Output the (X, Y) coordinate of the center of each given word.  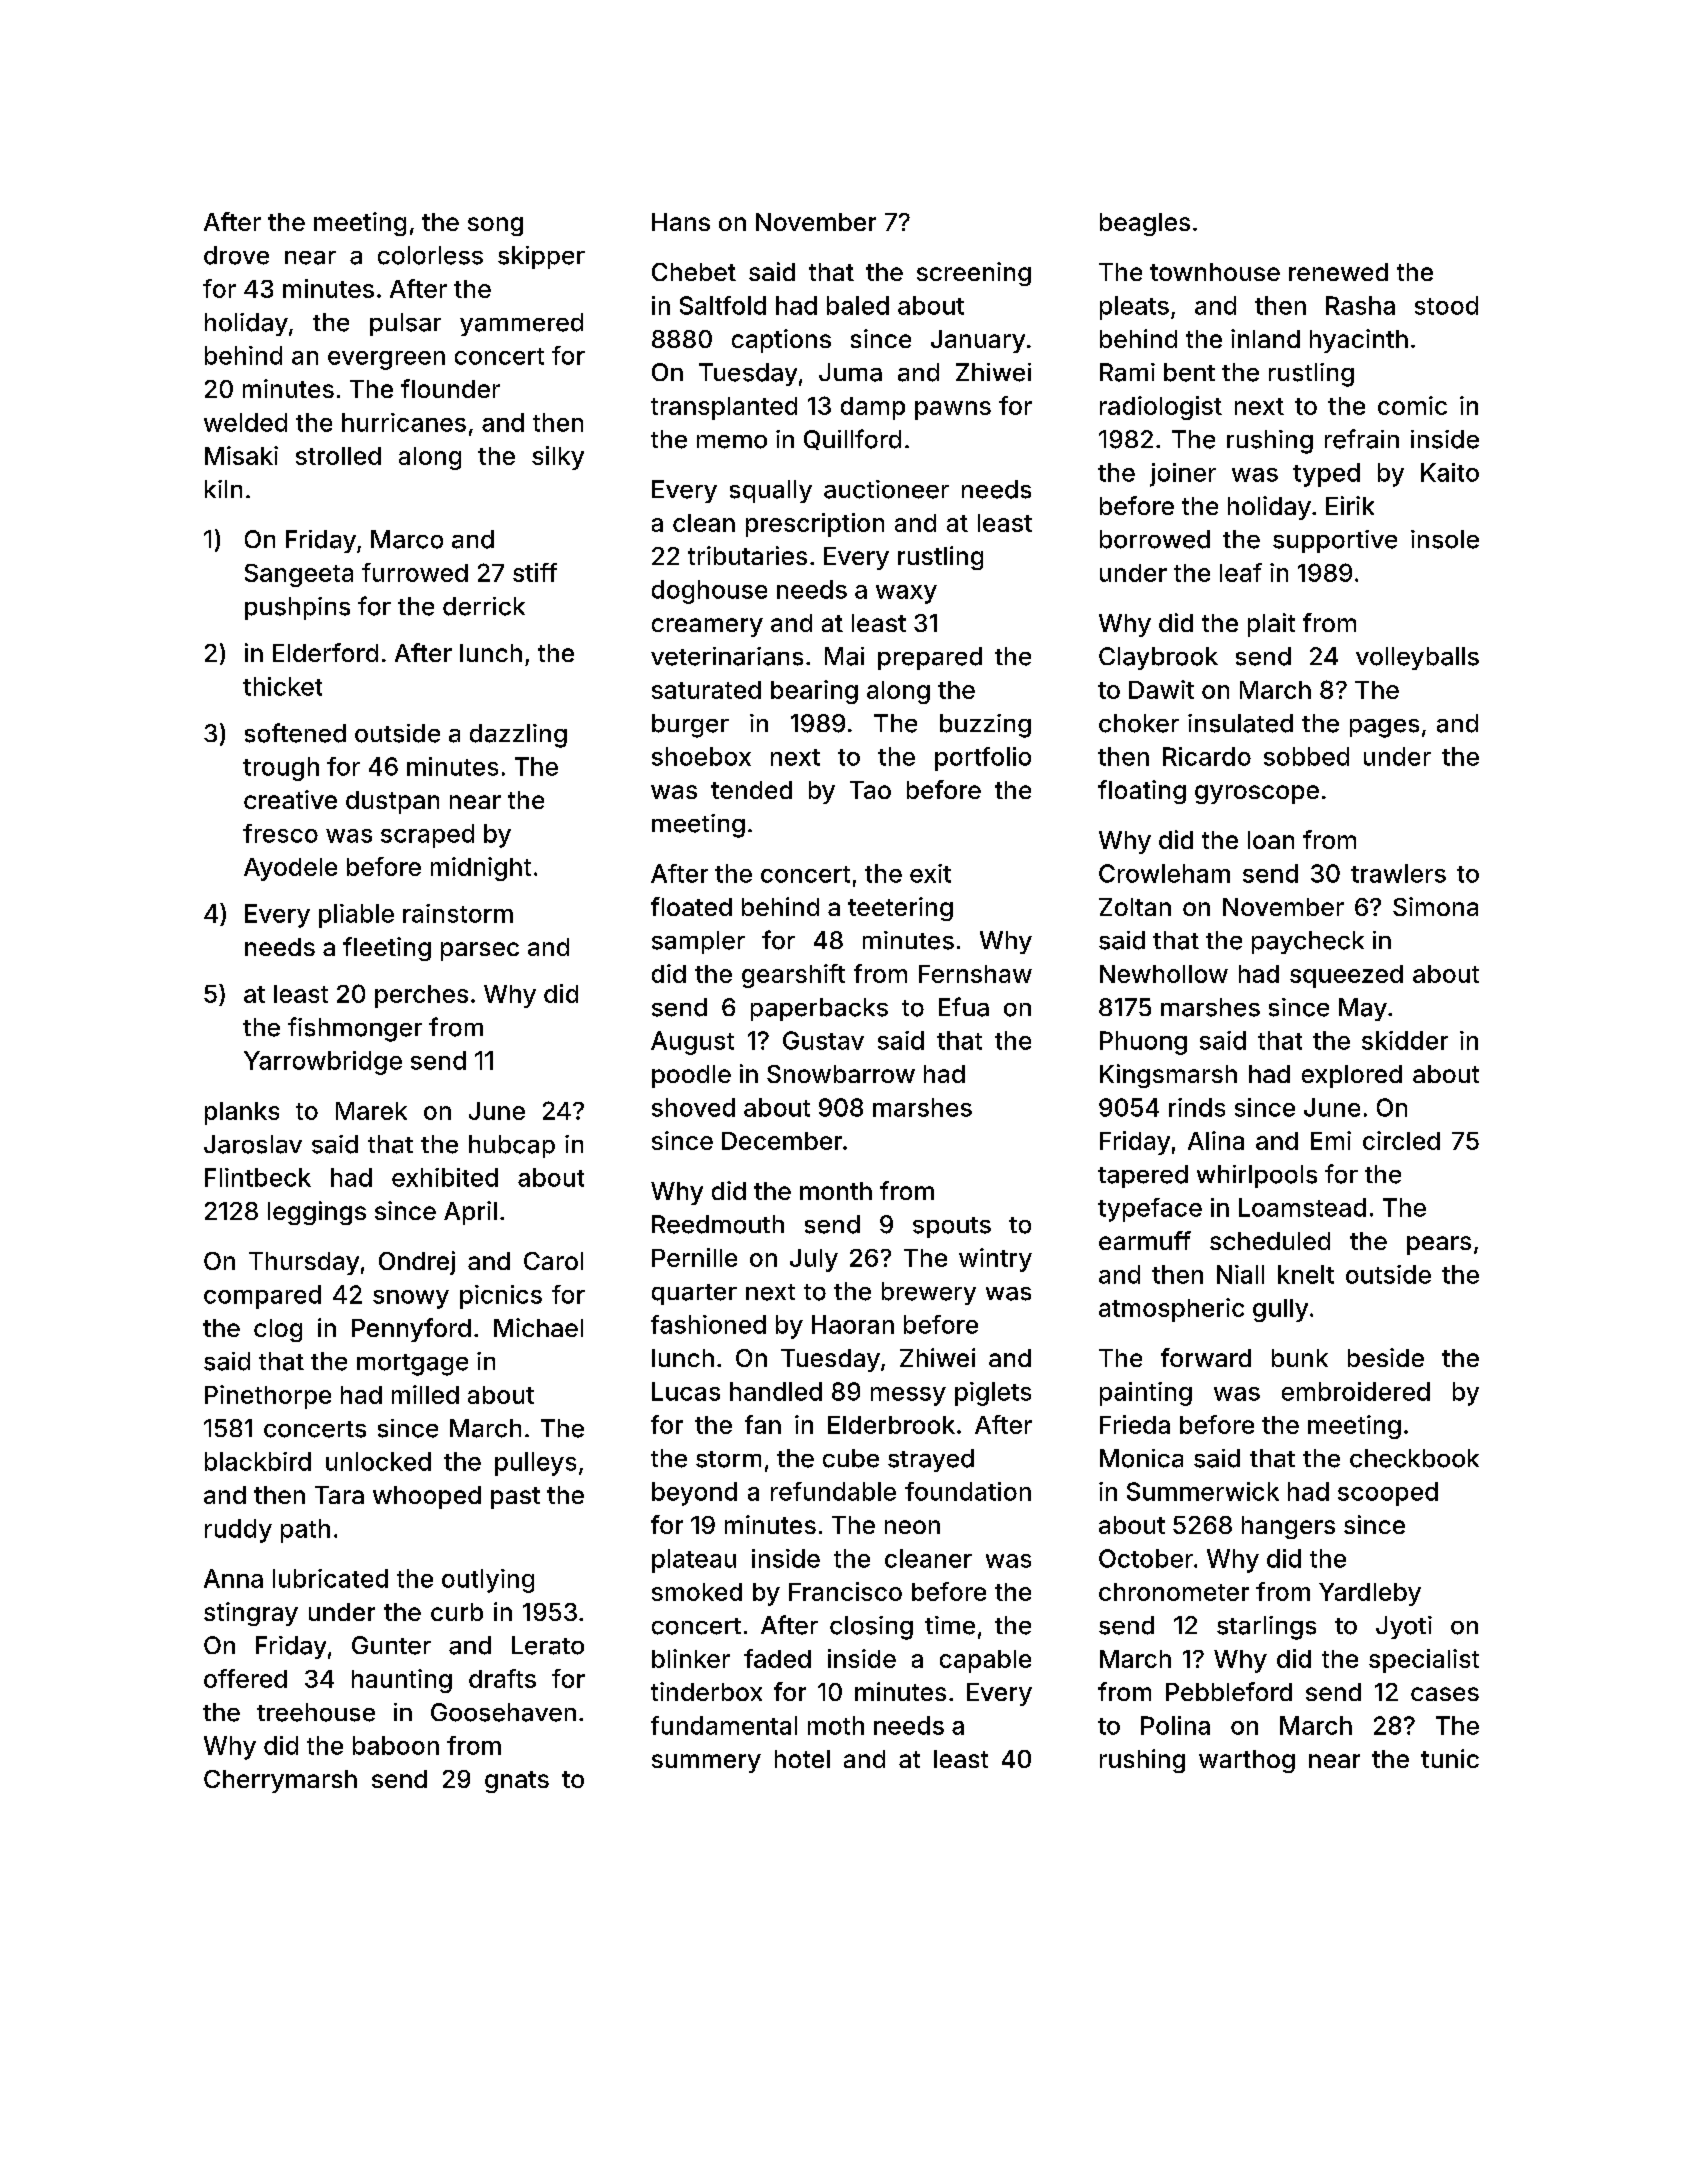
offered (245, 1678)
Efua (964, 1007)
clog (278, 1330)
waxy (906, 594)
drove (236, 255)
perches (421, 996)
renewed (1338, 272)
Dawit (1161, 689)
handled (776, 1391)
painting (1146, 1394)
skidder (1405, 1040)
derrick (484, 606)
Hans (681, 222)
